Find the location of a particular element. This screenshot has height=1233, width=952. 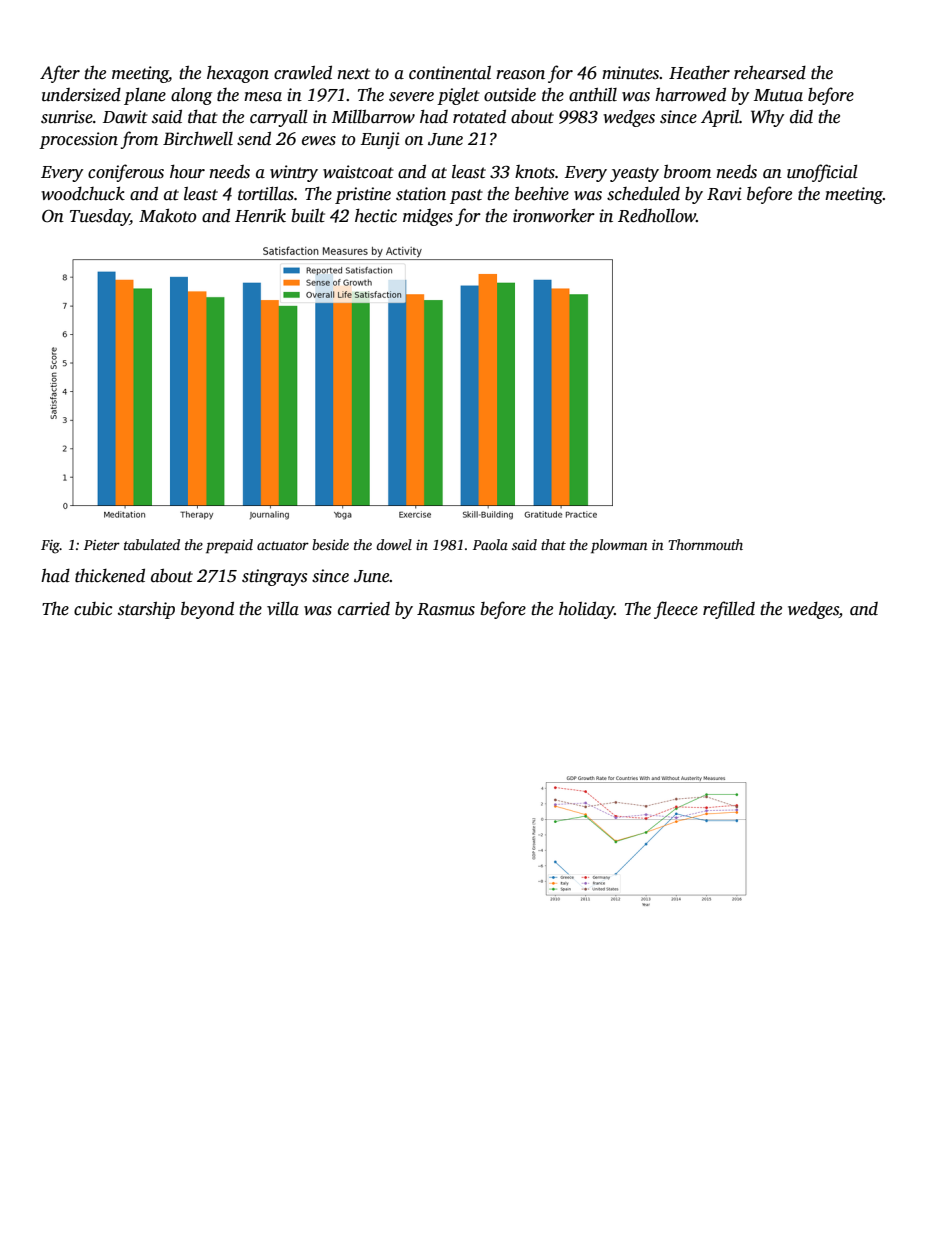

beyond is located at coordinates (207, 610).
